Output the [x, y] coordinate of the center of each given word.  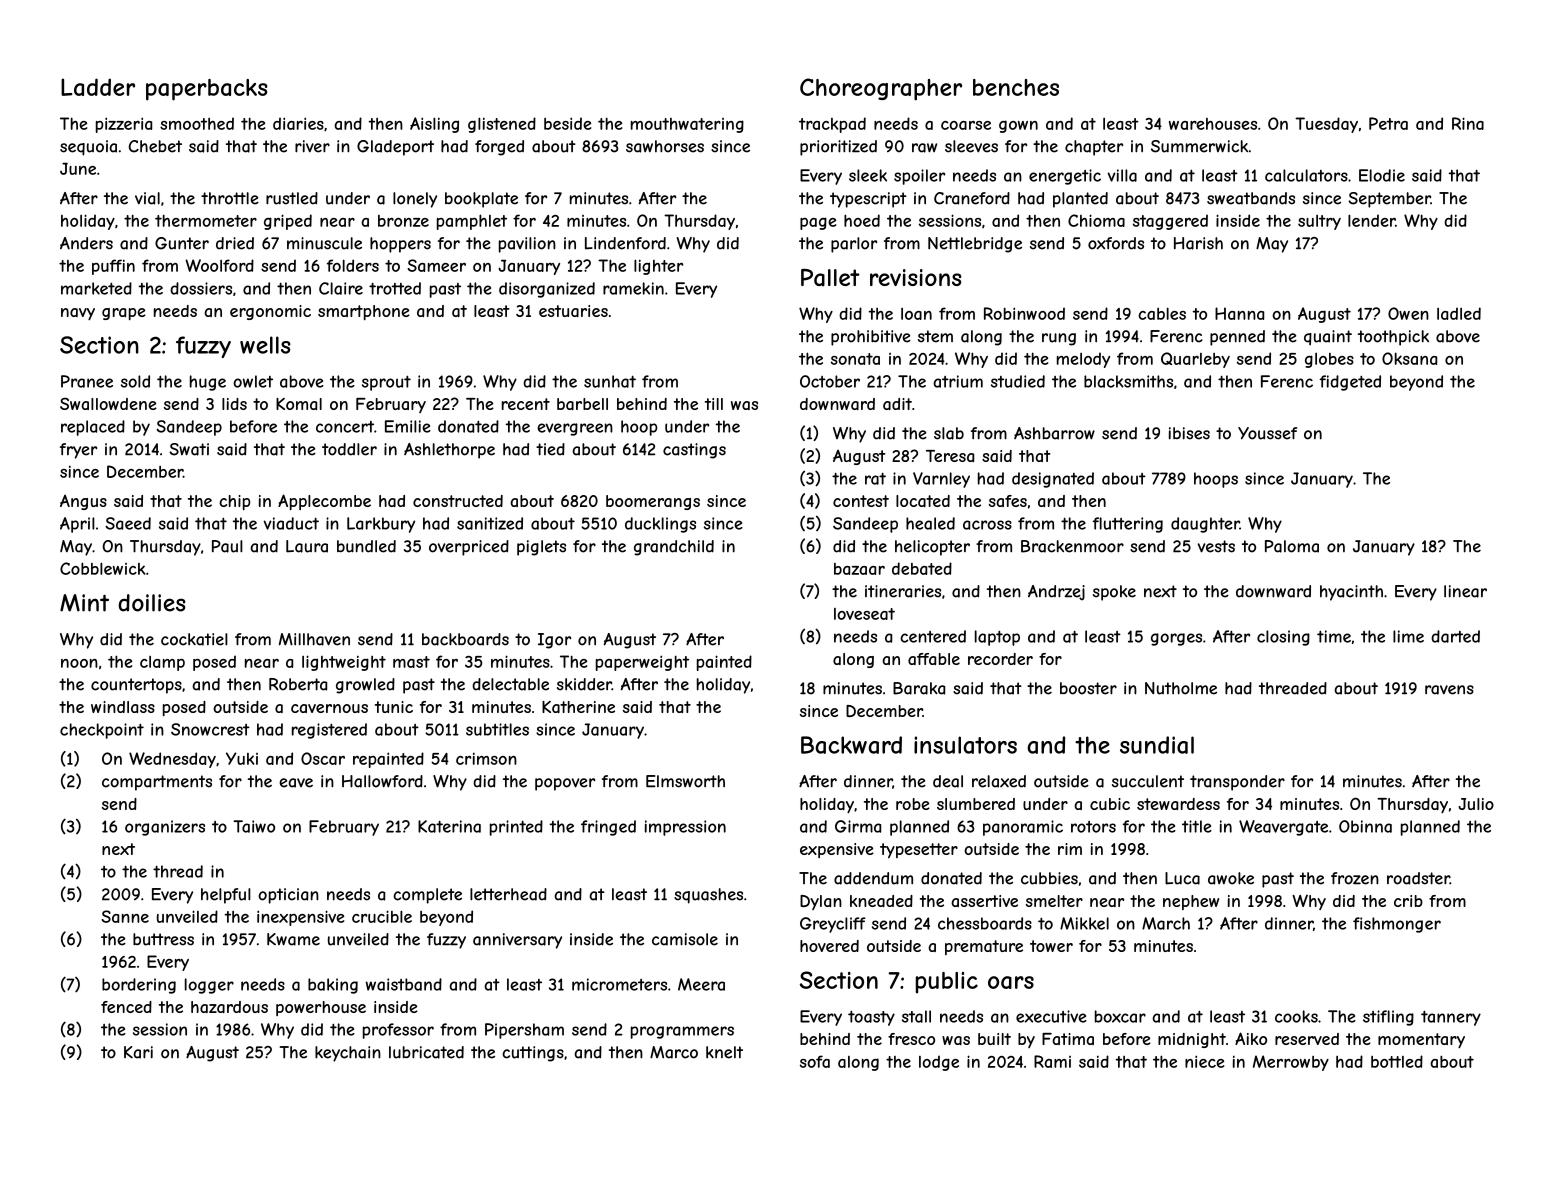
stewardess [1178, 804]
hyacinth [1351, 593]
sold [135, 381]
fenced [126, 1007]
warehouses [1213, 124]
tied [550, 449]
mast [411, 662]
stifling [1388, 1018]
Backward [851, 745]
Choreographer [881, 89]
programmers [682, 1032]
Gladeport [395, 148]
